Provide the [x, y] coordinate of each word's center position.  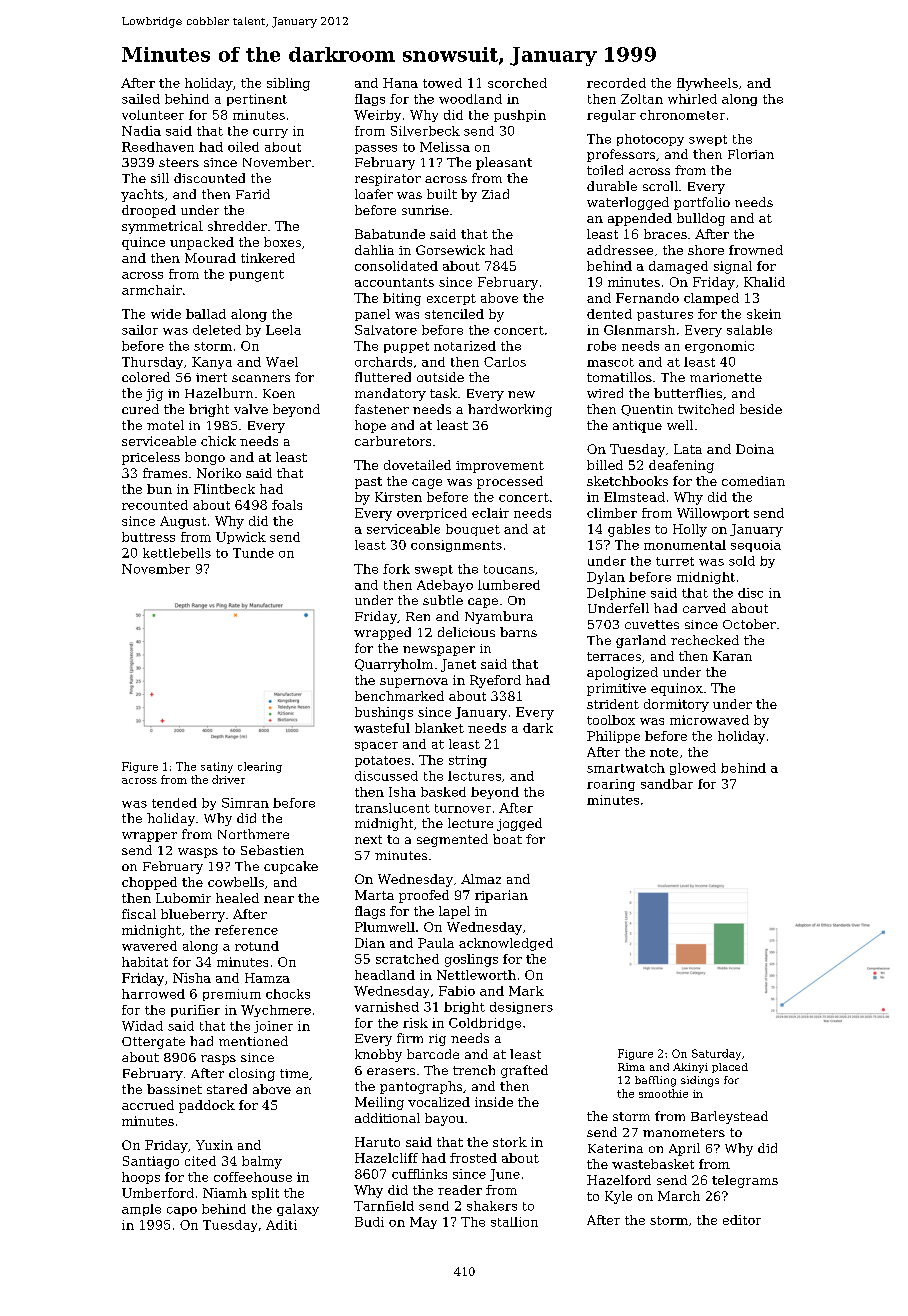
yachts [142, 195]
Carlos [505, 362]
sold [742, 561]
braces [665, 234]
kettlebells [177, 553]
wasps [198, 853]
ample [141, 1210]
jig [154, 395]
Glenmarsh [639, 330]
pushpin [520, 116]
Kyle [618, 1197]
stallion [514, 1222]
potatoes [382, 761]
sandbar [667, 784]
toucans [509, 569]
